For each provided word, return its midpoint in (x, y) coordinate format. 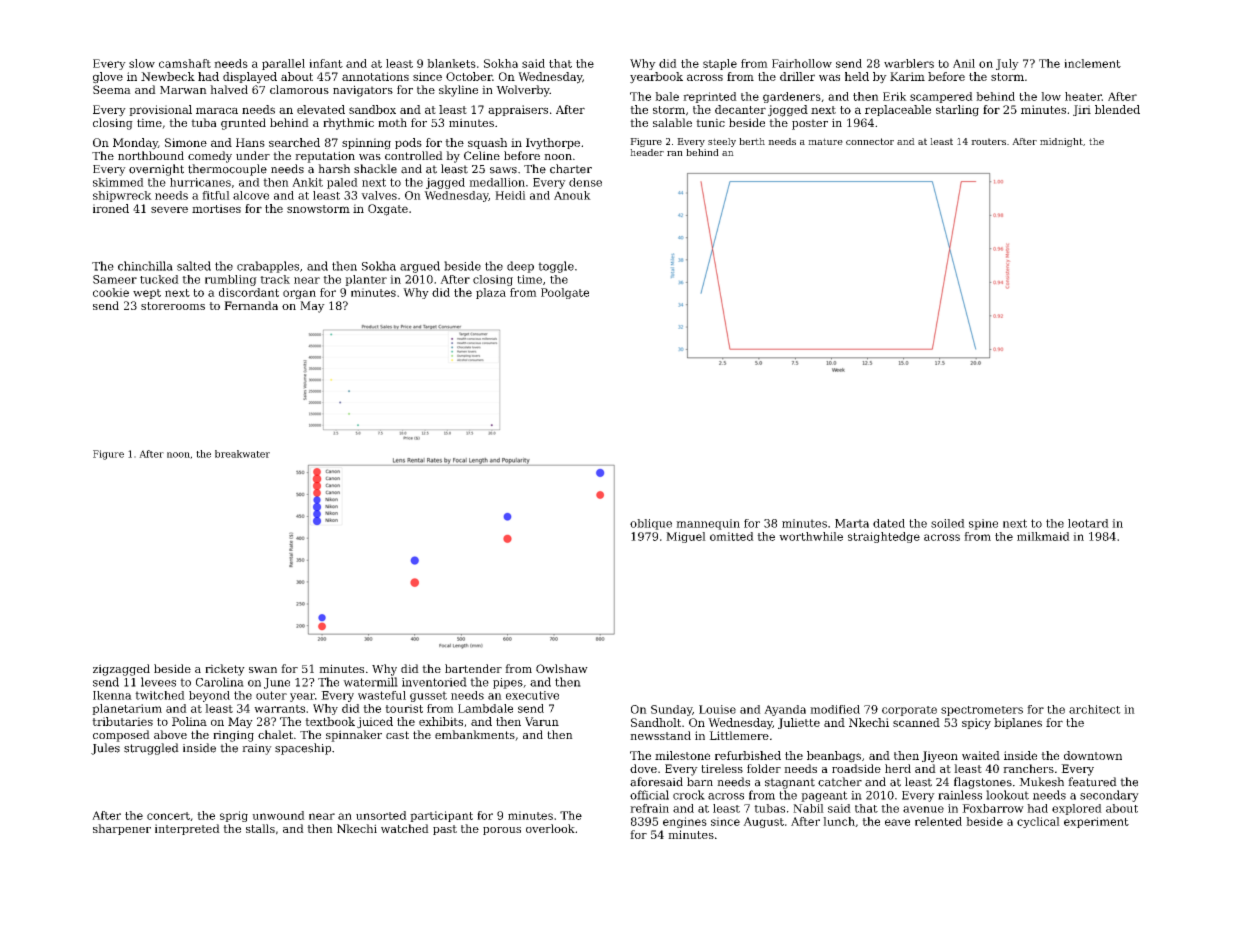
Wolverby (523, 91)
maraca (217, 110)
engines (685, 822)
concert (168, 816)
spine (983, 524)
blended (1117, 109)
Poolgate (565, 293)
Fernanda (251, 305)
